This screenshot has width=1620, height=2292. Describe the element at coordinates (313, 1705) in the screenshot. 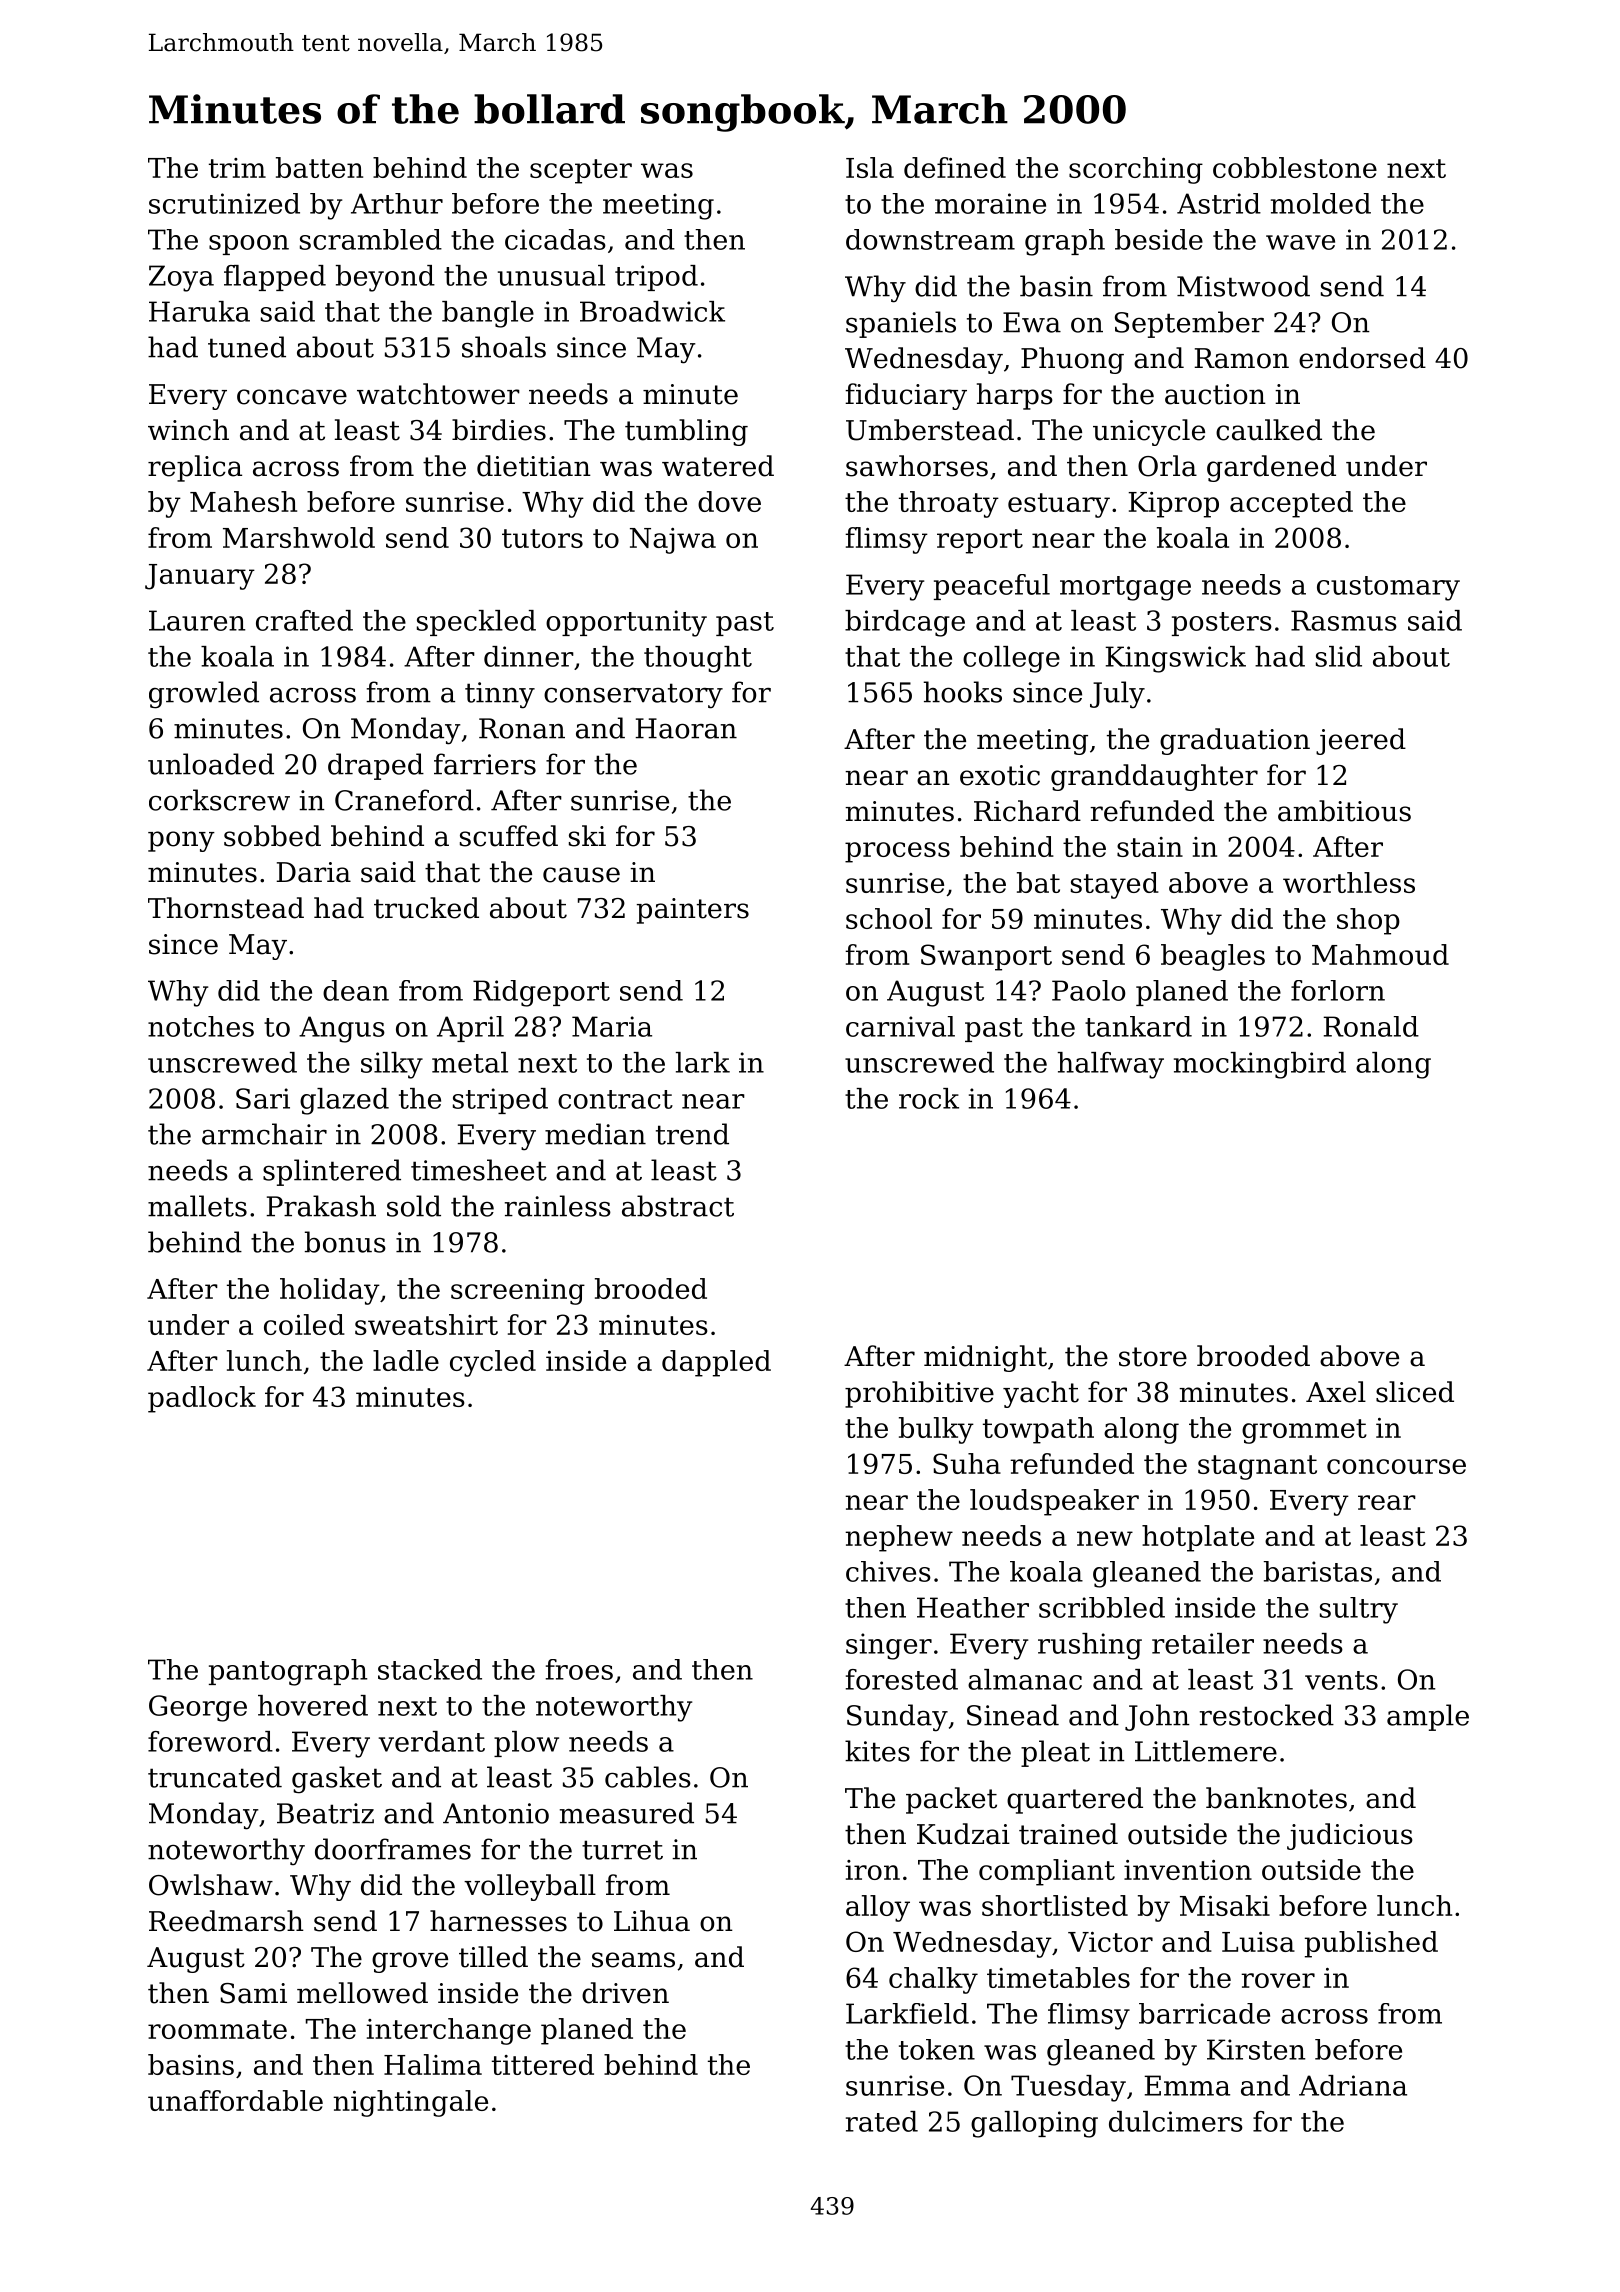

I see `hovered` at that location.
